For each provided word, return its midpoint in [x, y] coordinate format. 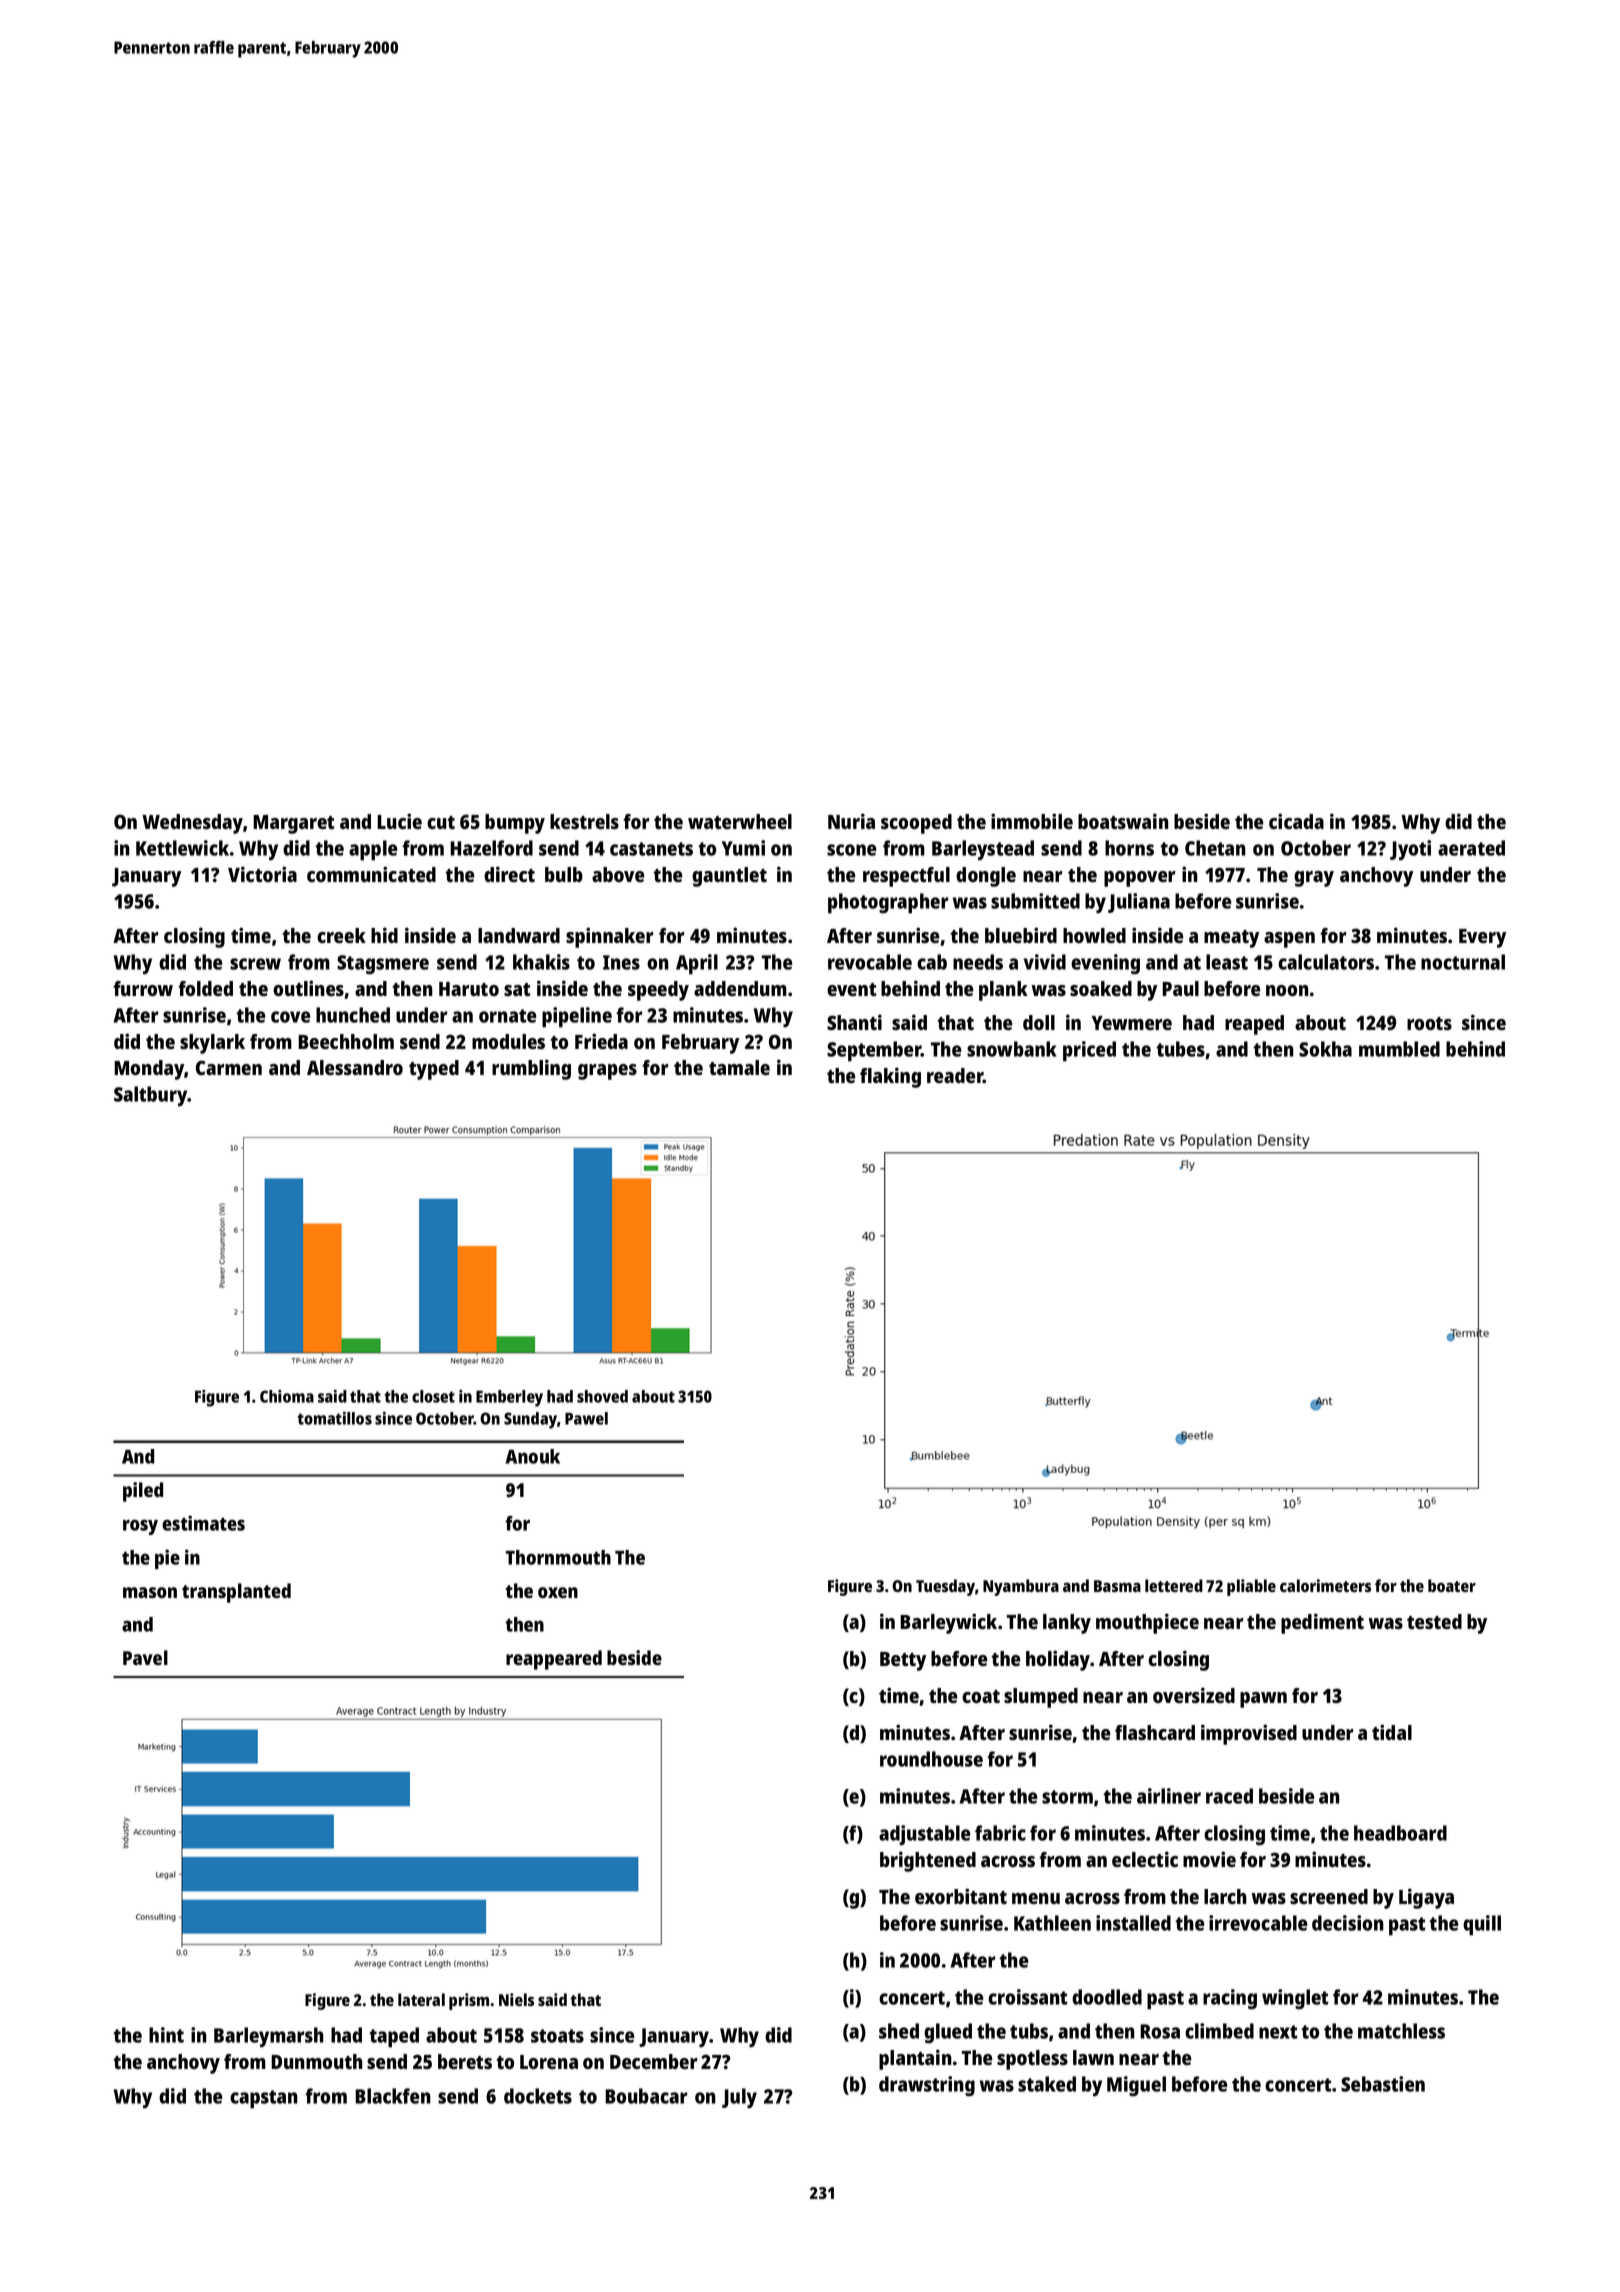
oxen [558, 1592]
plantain [915, 2059]
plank [1003, 991]
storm [1067, 1797]
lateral [421, 1999]
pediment [1322, 1623]
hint [166, 2035]
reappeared [554, 1660]
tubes [1180, 1049]
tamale [739, 1067]
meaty [1231, 939]
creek [341, 935]
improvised [1249, 1734]
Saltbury [151, 1096]
